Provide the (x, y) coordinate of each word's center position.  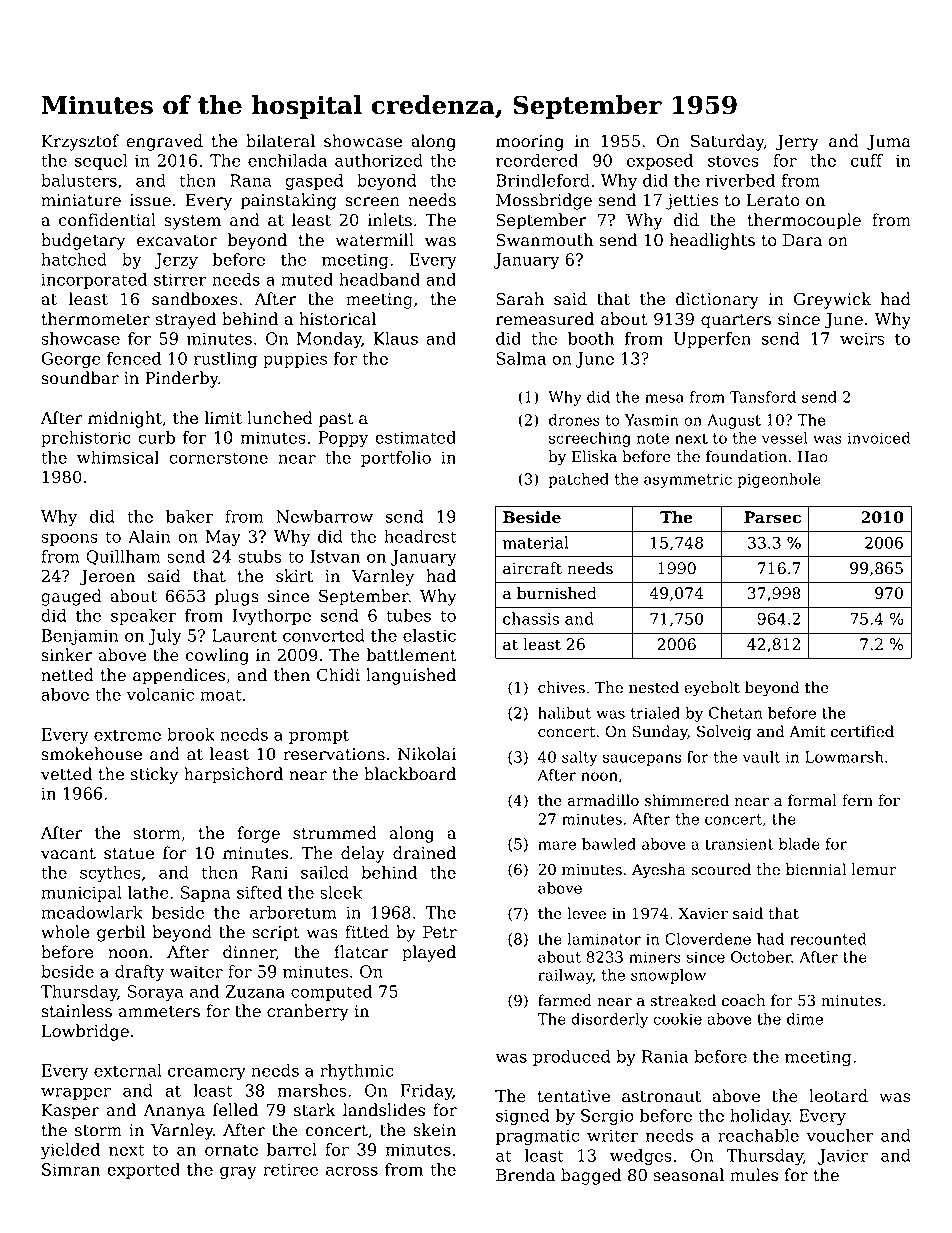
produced (572, 1058)
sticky (154, 775)
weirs (862, 338)
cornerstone (218, 458)
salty (579, 758)
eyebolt (712, 689)
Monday (329, 340)
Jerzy (176, 261)
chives (561, 687)
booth (591, 338)
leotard (838, 1096)
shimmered (687, 800)
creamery (207, 1073)
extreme (127, 735)
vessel (784, 438)
